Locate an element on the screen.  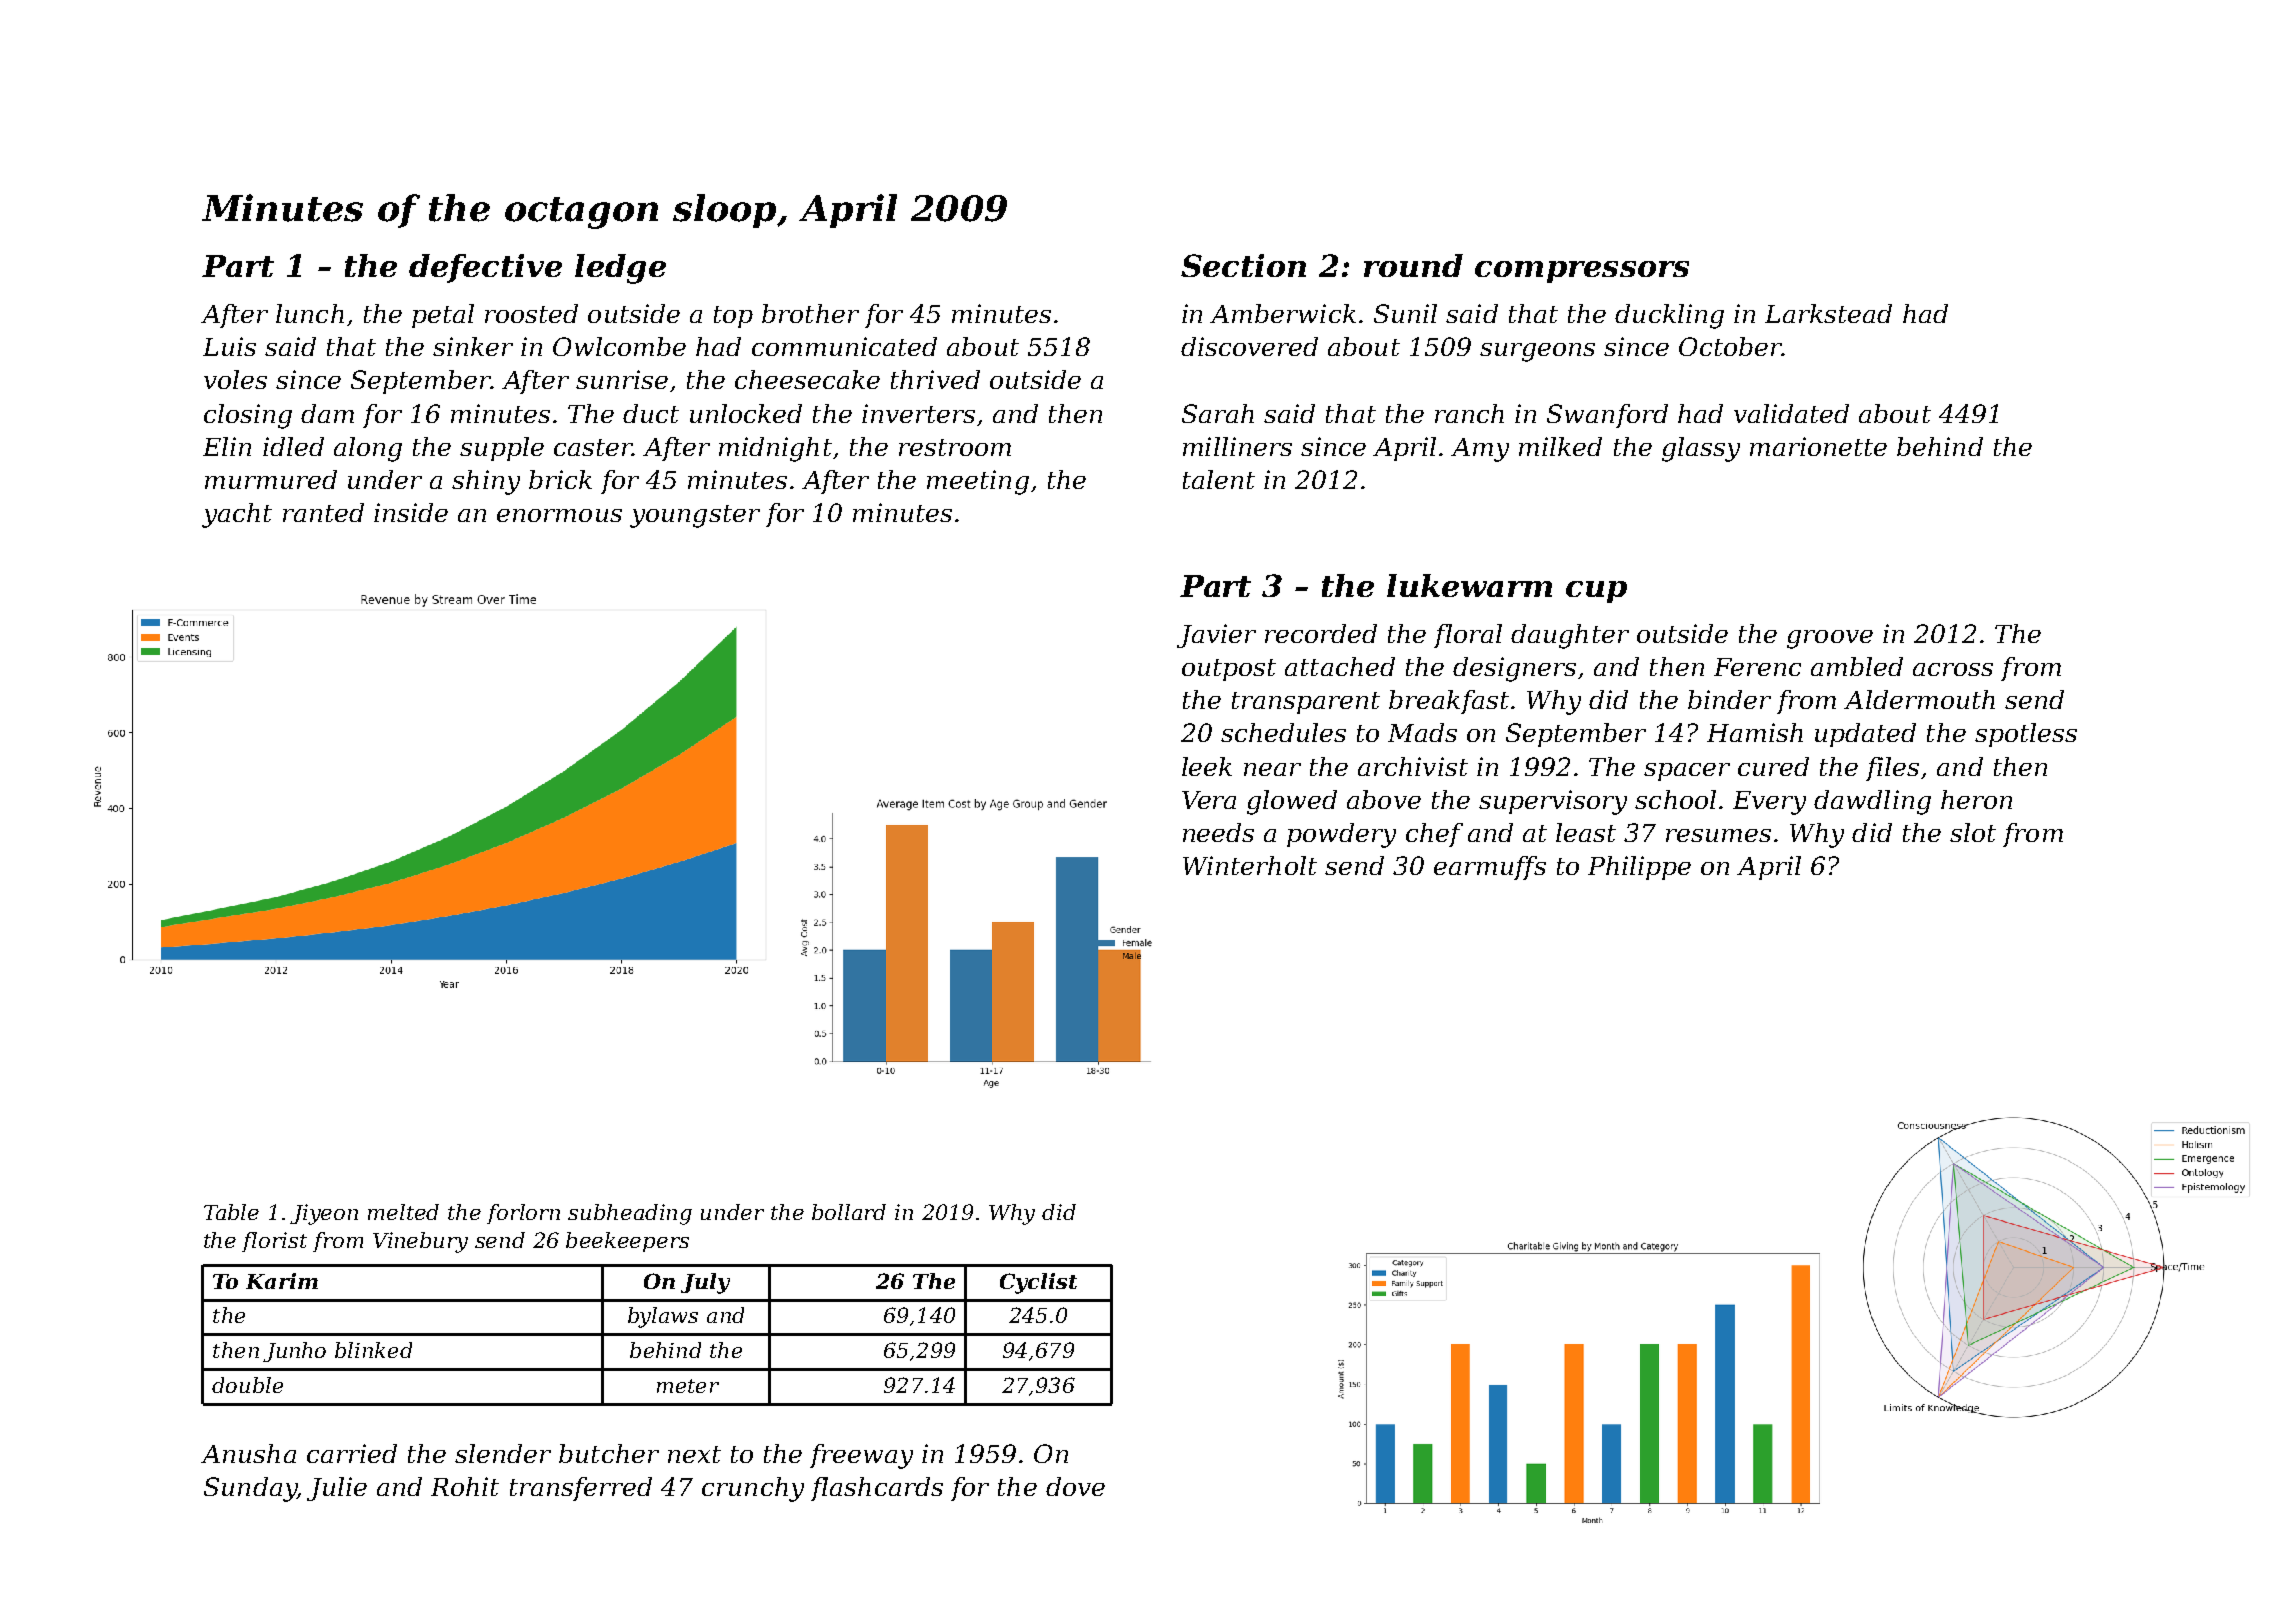
freeway is located at coordinates (861, 1456).
